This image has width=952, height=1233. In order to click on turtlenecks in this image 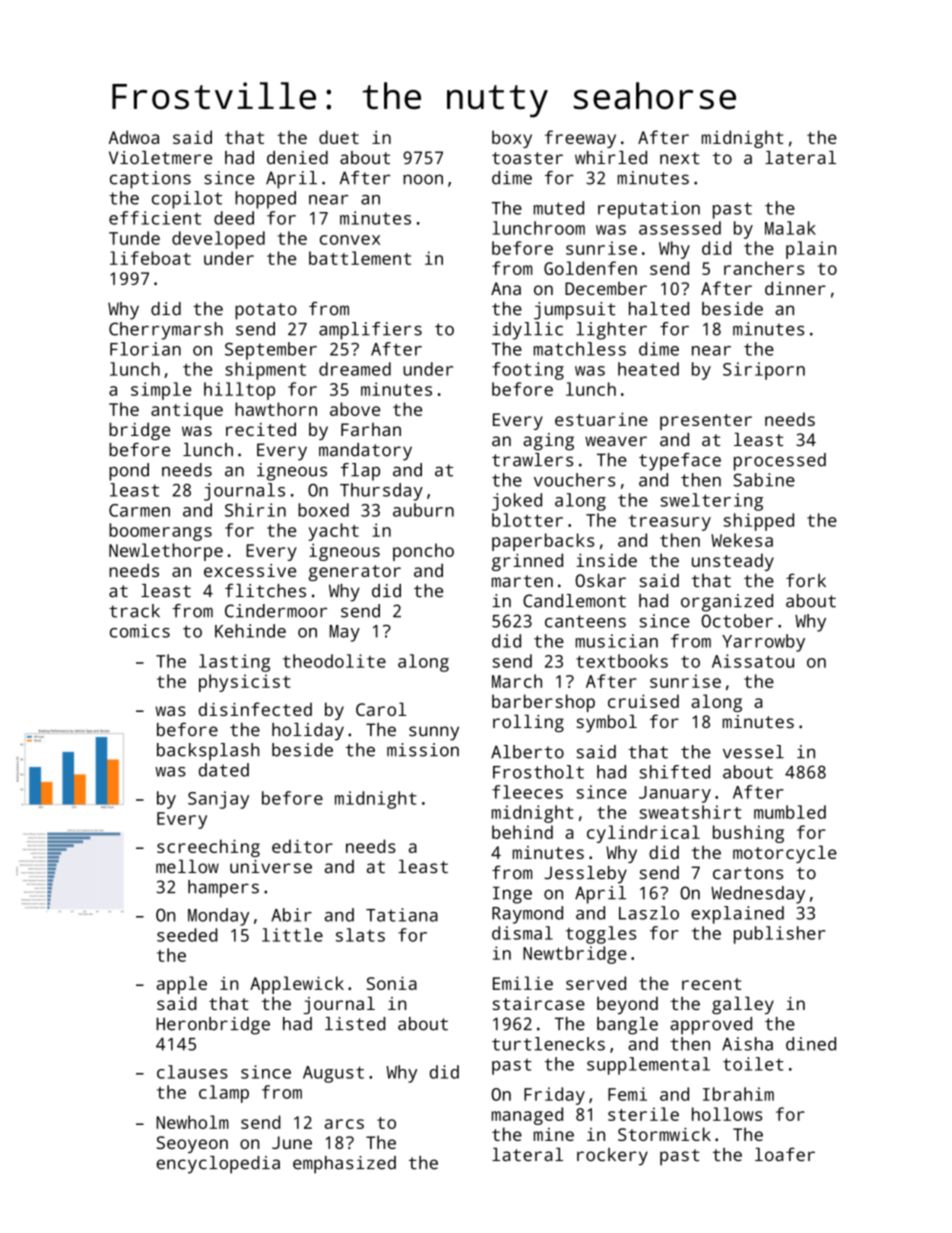, I will do `click(548, 1044)`.
